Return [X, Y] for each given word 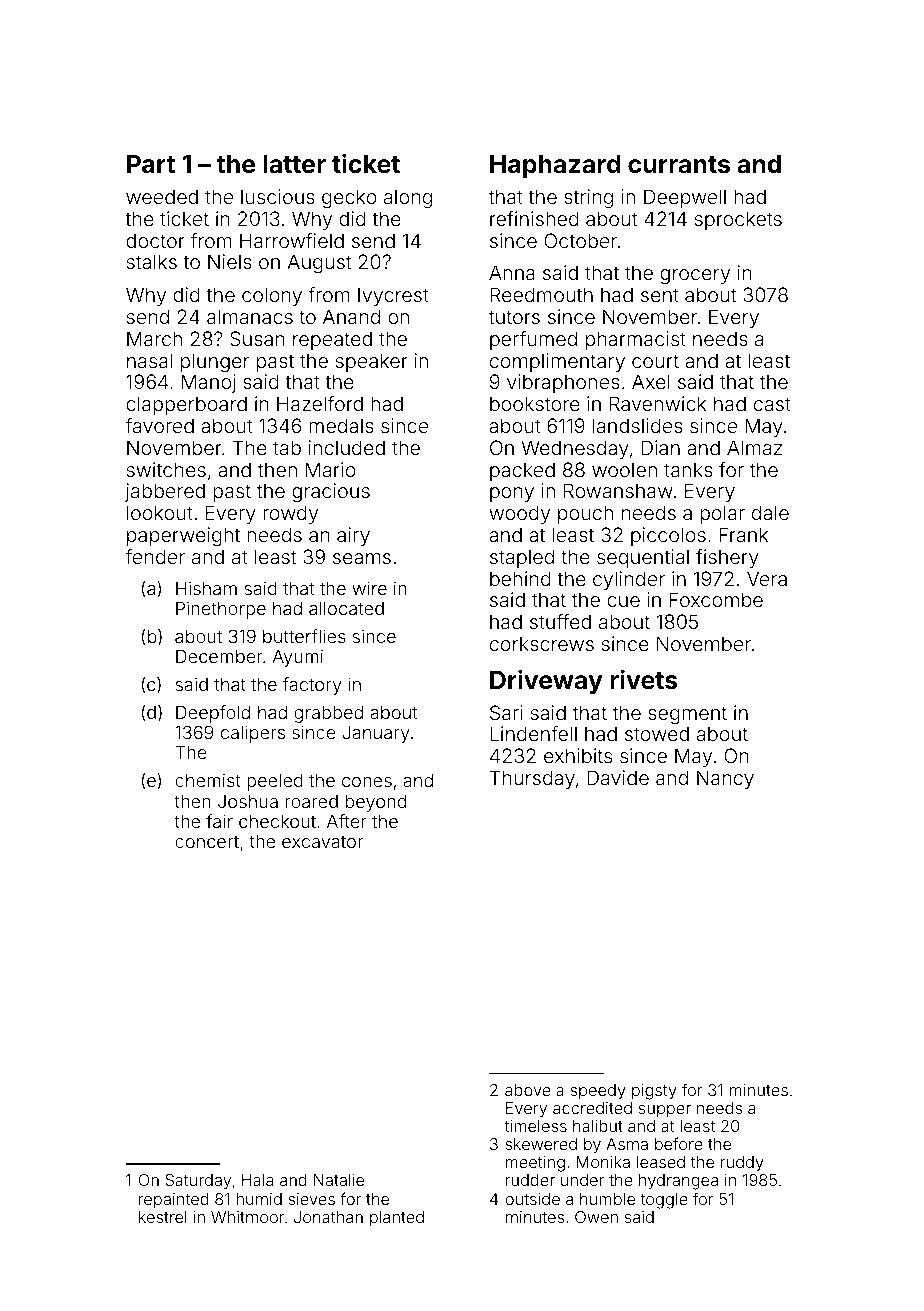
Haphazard [555, 166]
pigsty [654, 1092]
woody [519, 514]
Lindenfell [533, 733]
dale [770, 512]
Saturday [198, 1182]
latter [294, 164]
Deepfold [213, 714]
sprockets [738, 220]
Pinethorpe [221, 610]
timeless [535, 1126]
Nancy [725, 779]
